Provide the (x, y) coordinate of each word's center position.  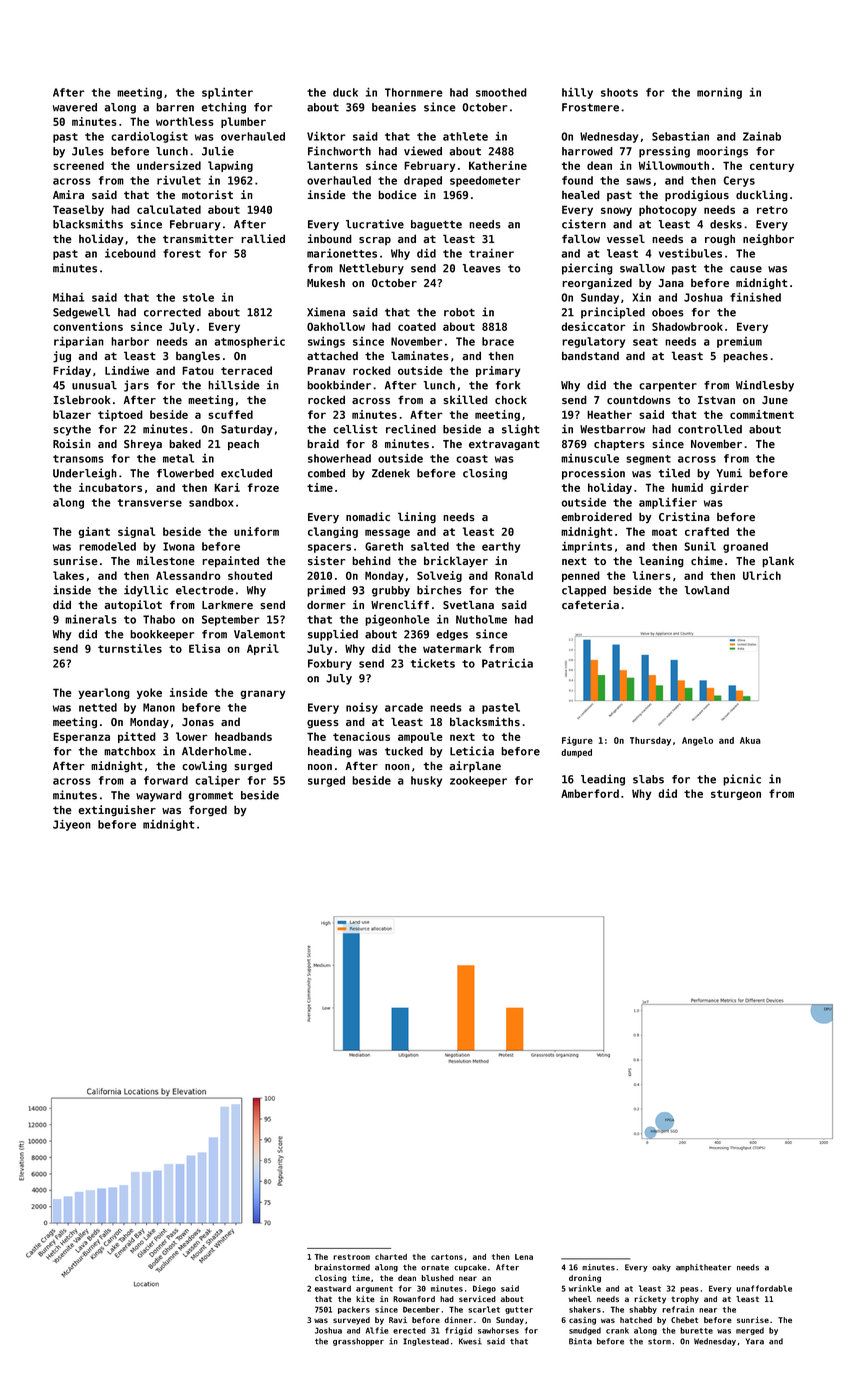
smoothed (501, 92)
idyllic (146, 591)
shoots (619, 92)
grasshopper (358, 1342)
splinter (227, 93)
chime (707, 561)
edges (452, 635)
